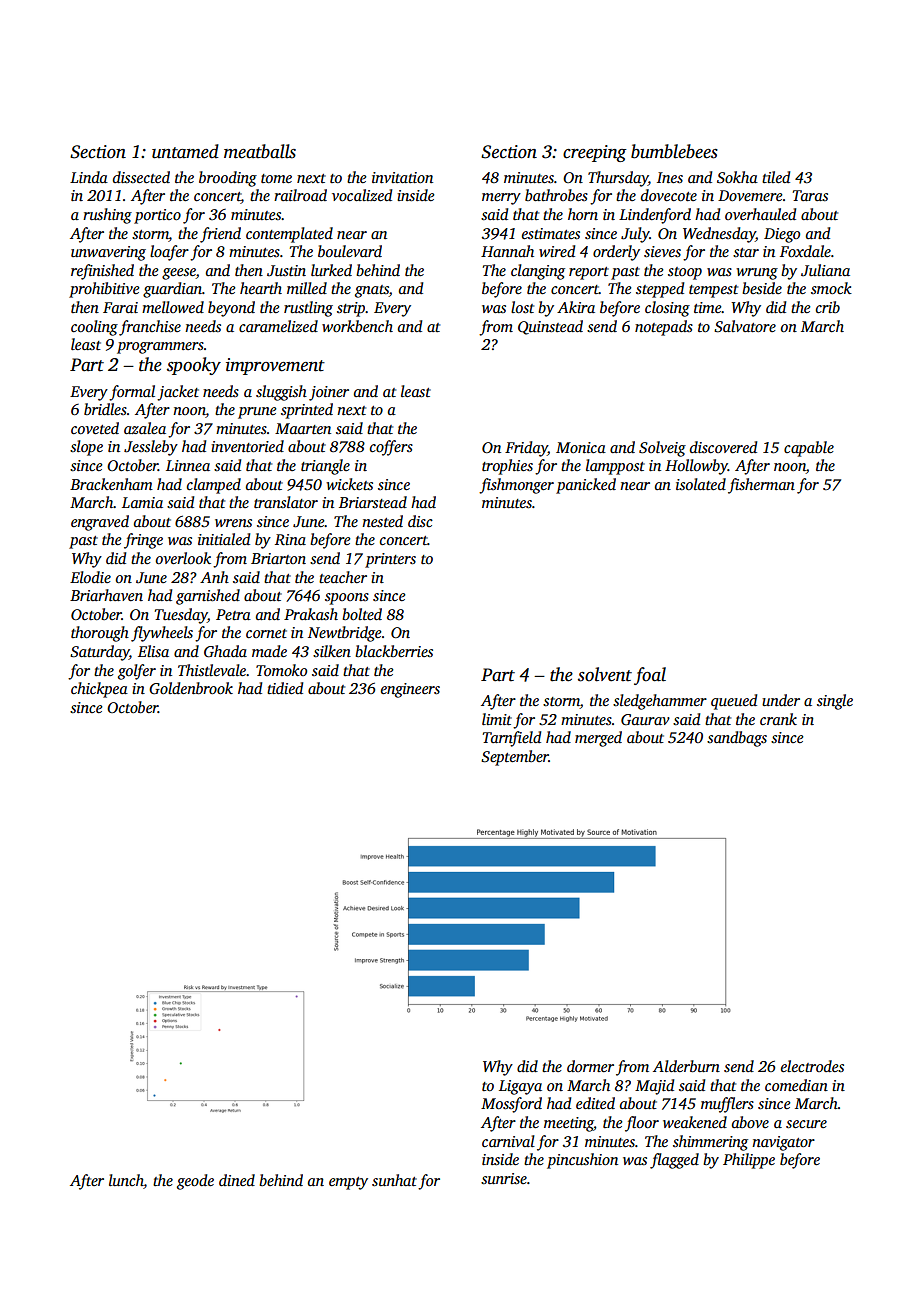 The width and height of the screenshot is (924, 1314). What do you see at coordinates (686, 1066) in the screenshot?
I see `Alderburn` at bounding box center [686, 1066].
